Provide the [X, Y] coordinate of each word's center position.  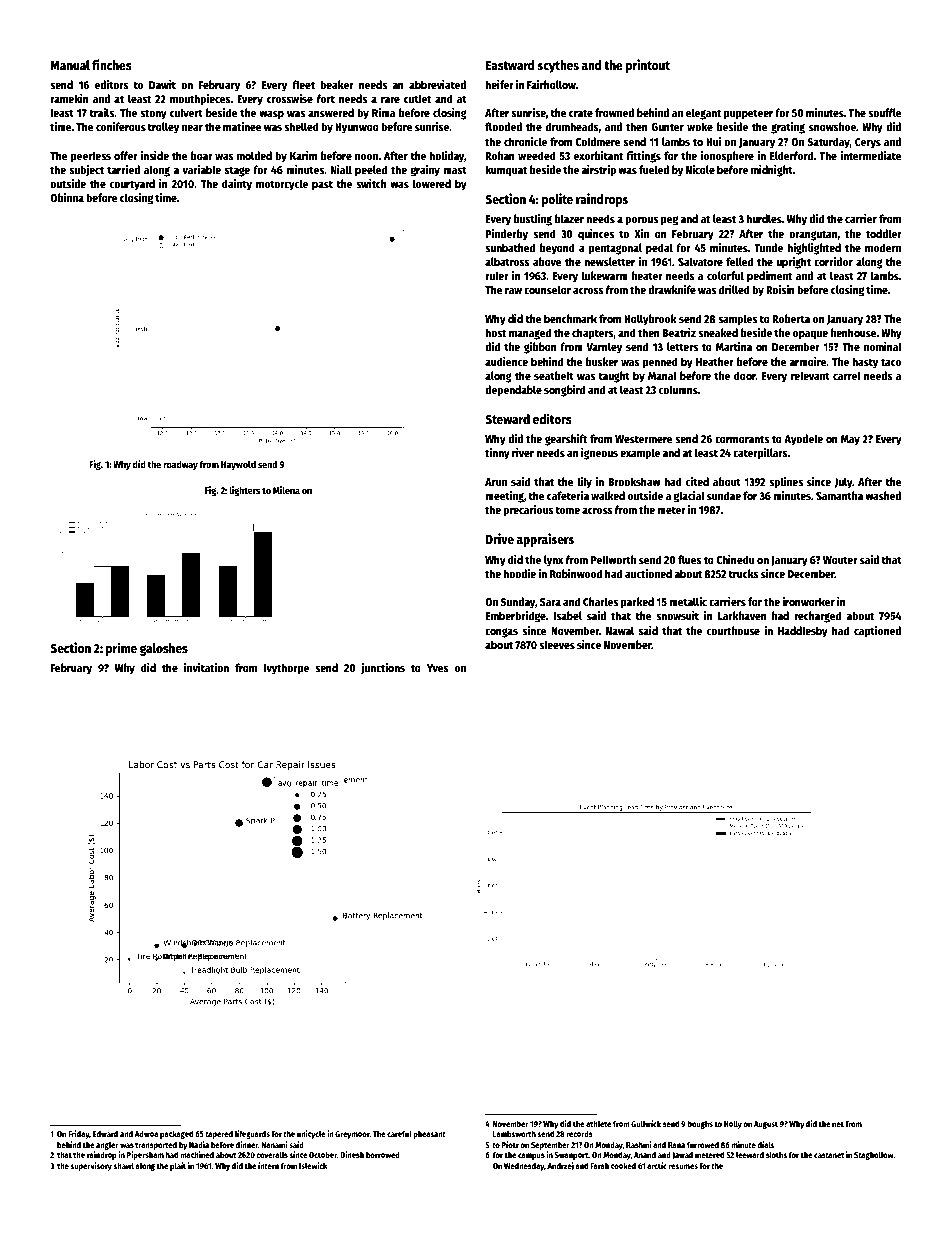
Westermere [644, 439]
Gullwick [646, 1123]
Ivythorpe [286, 669]
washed [883, 495]
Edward [105, 1134]
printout [648, 66]
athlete [598, 1123]
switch [371, 183]
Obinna [67, 197]
